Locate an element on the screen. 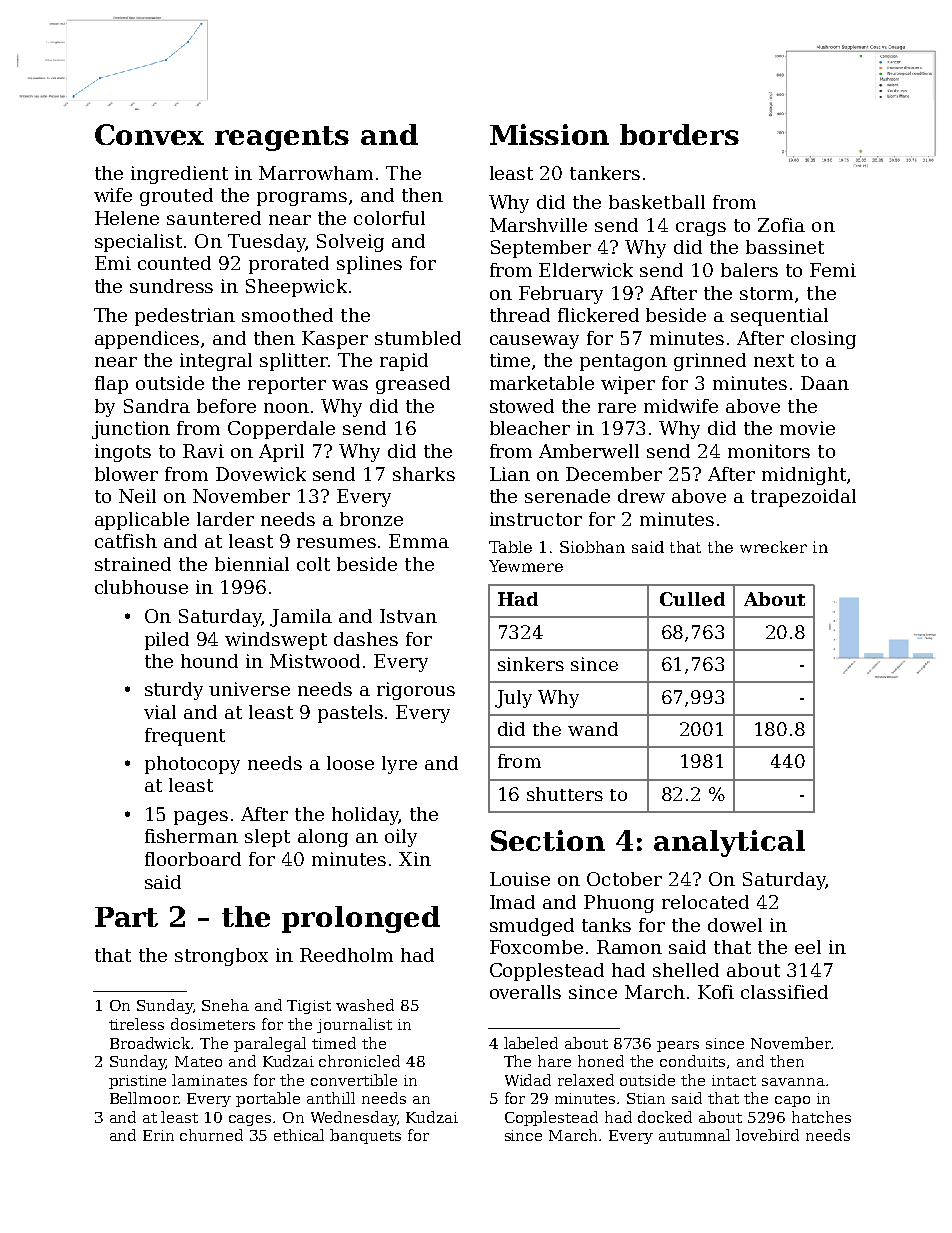  bronze is located at coordinates (371, 519).
